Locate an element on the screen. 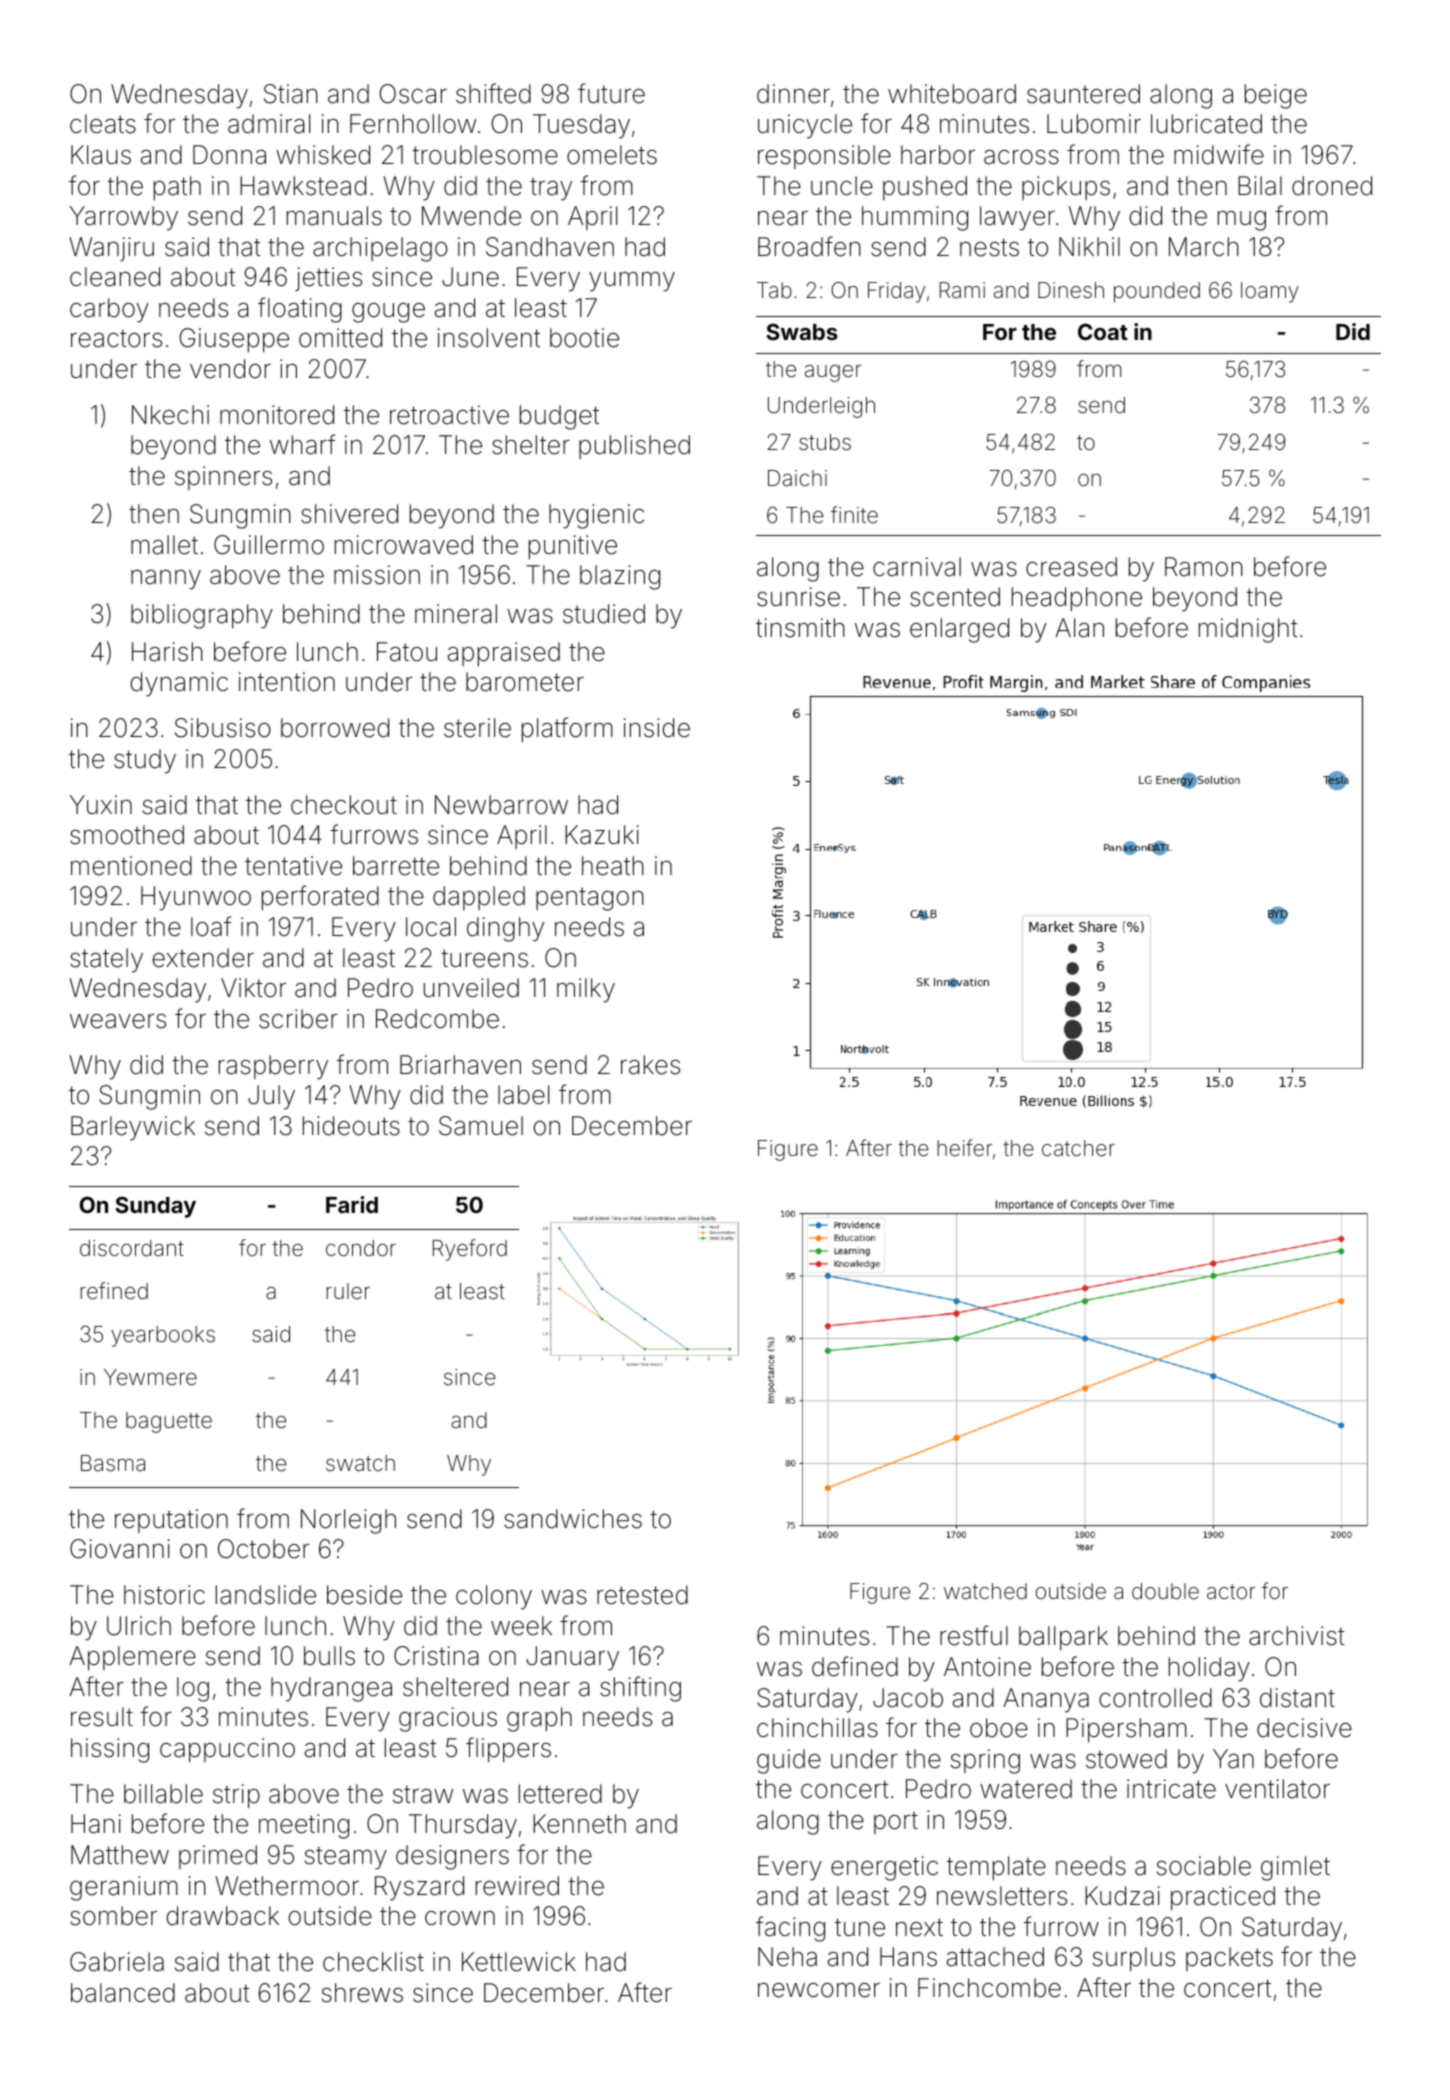 This screenshot has height=2100, width=1450. midnight is located at coordinates (1248, 630).
